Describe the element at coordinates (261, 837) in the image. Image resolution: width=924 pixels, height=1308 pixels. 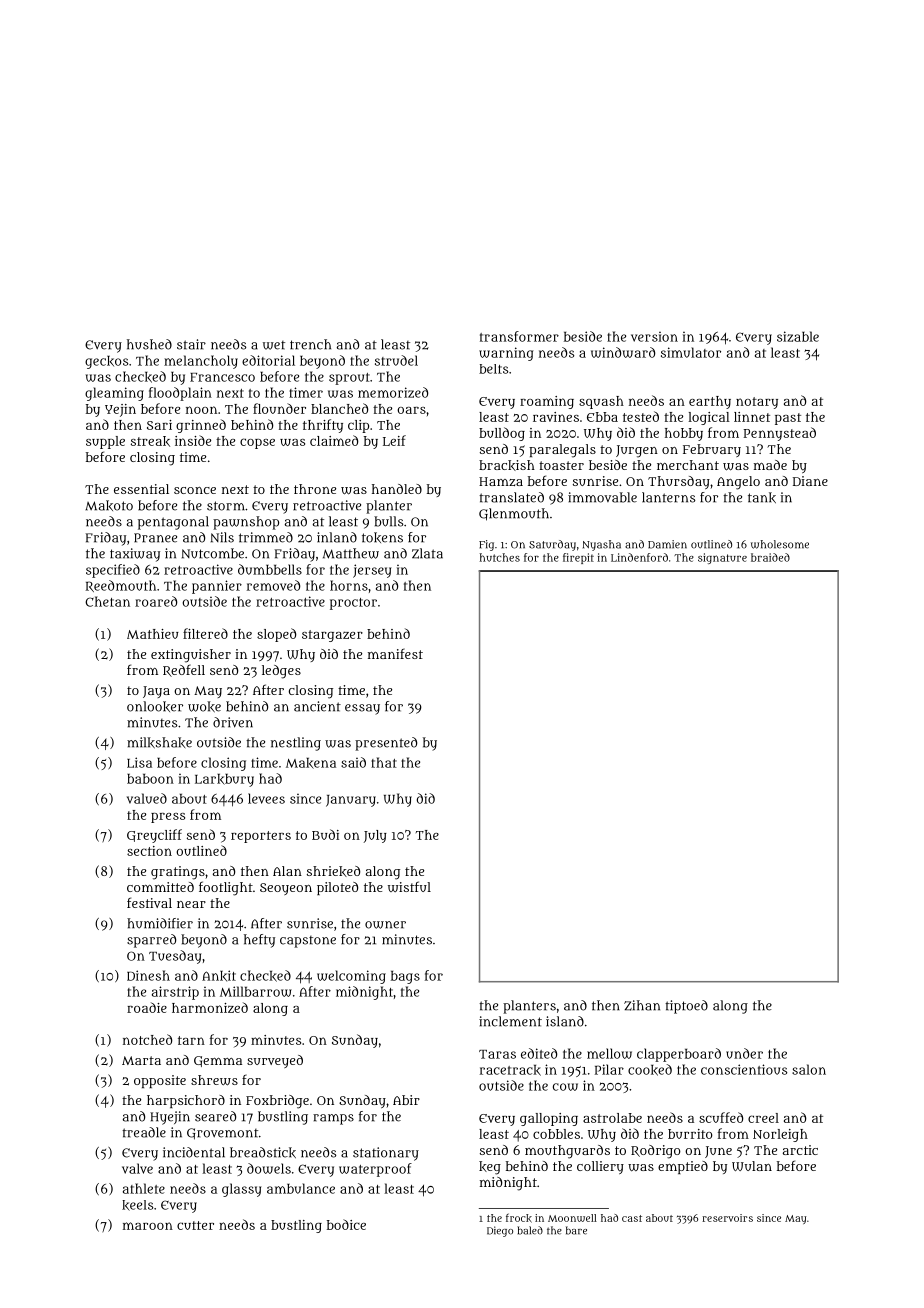
I see `reporters` at that location.
